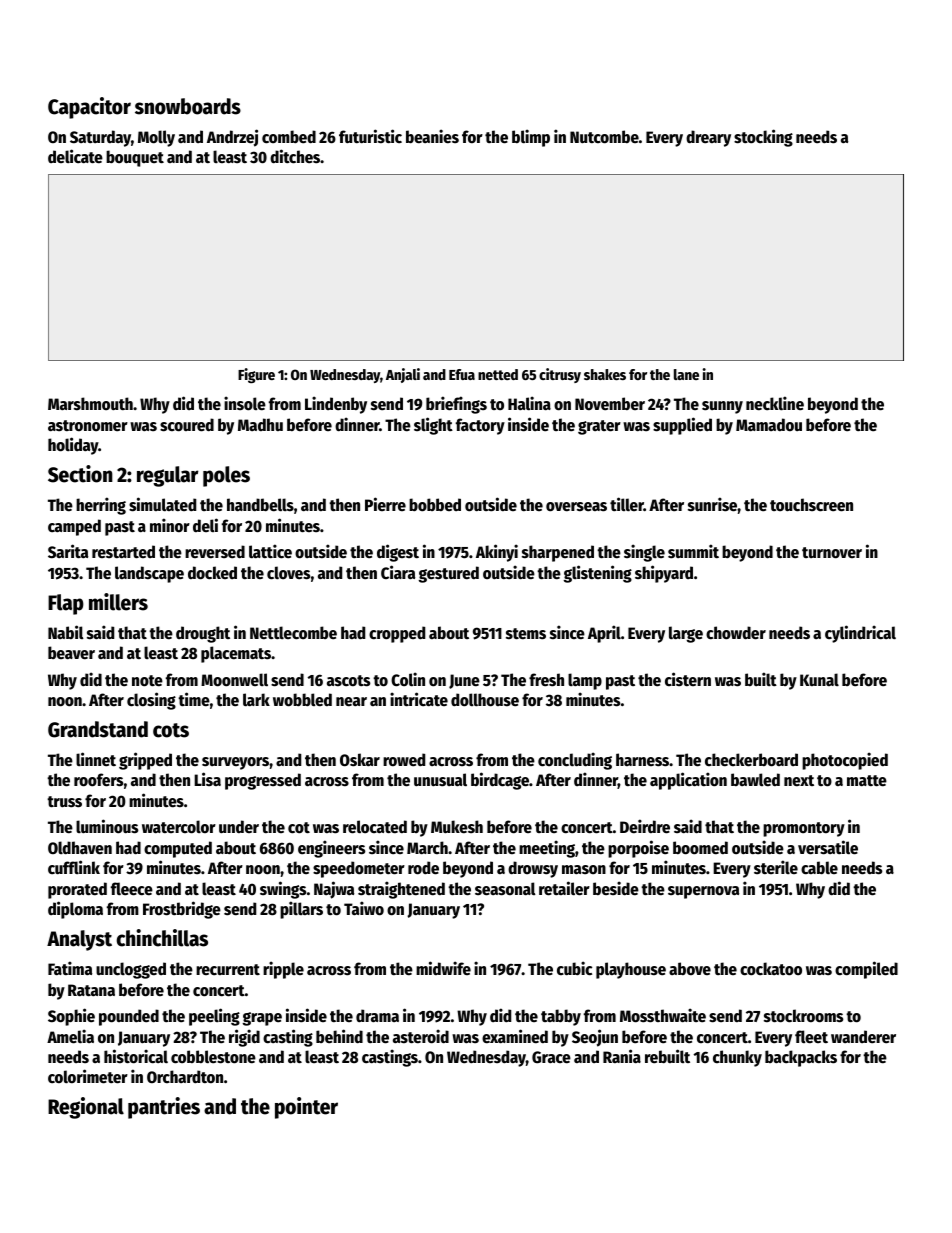 This image has height=1233, width=952. What do you see at coordinates (700, 848) in the image?
I see `boomed` at bounding box center [700, 848].
